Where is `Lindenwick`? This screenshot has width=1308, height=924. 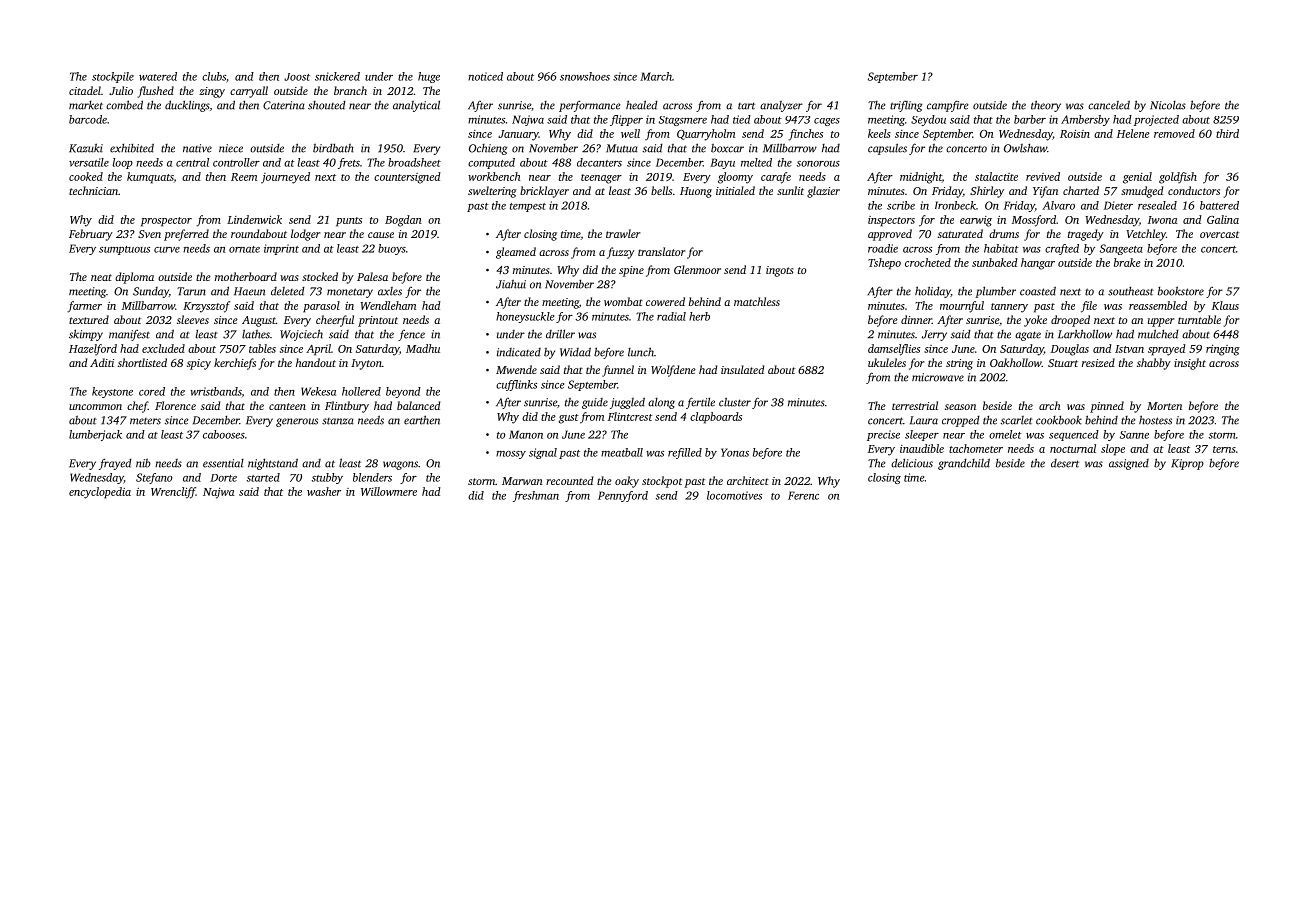 Lindenwick is located at coordinates (254, 219).
